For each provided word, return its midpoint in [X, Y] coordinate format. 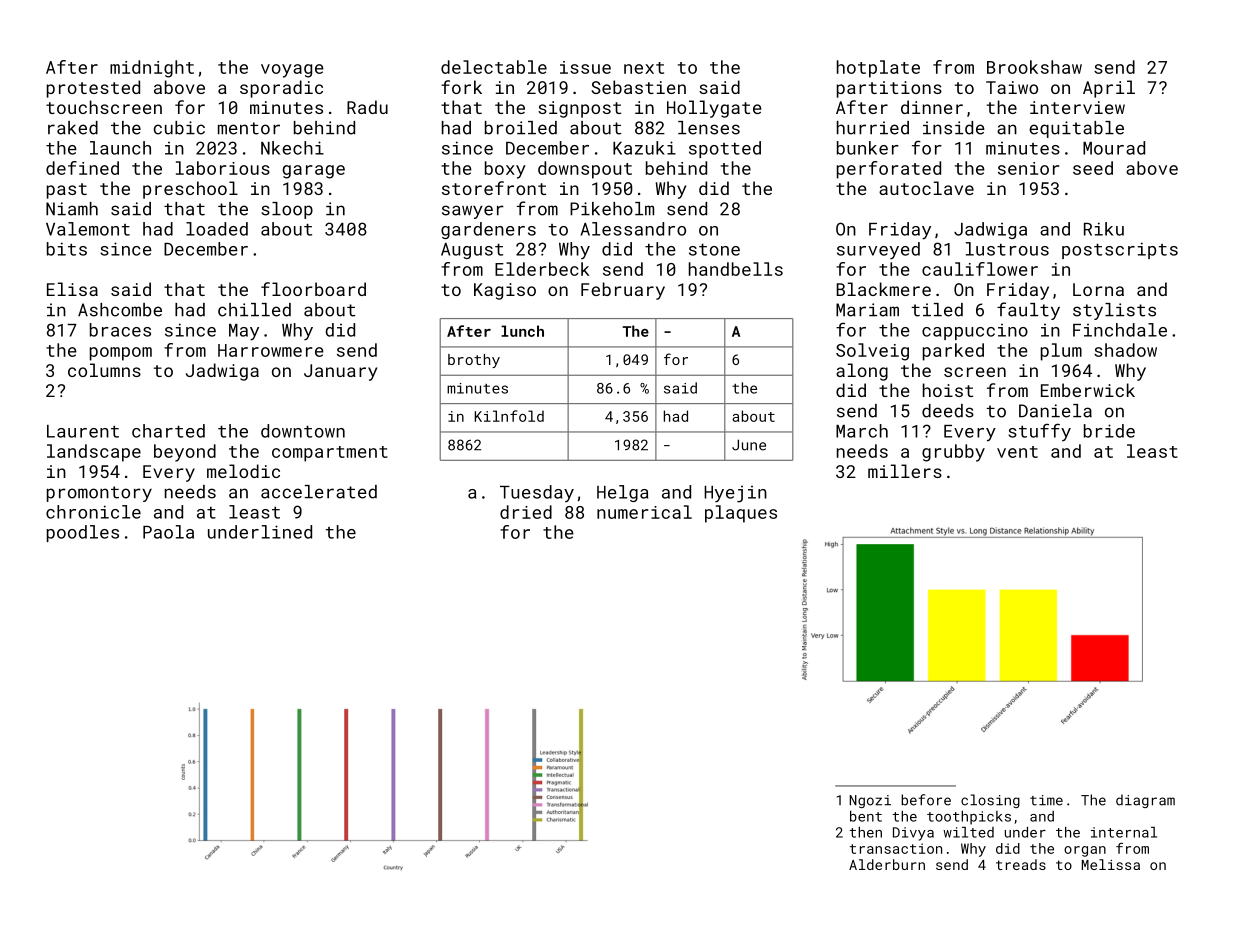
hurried [873, 128]
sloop [287, 210]
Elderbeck [542, 269]
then [866, 832]
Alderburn [887, 864]
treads [1021, 864]
